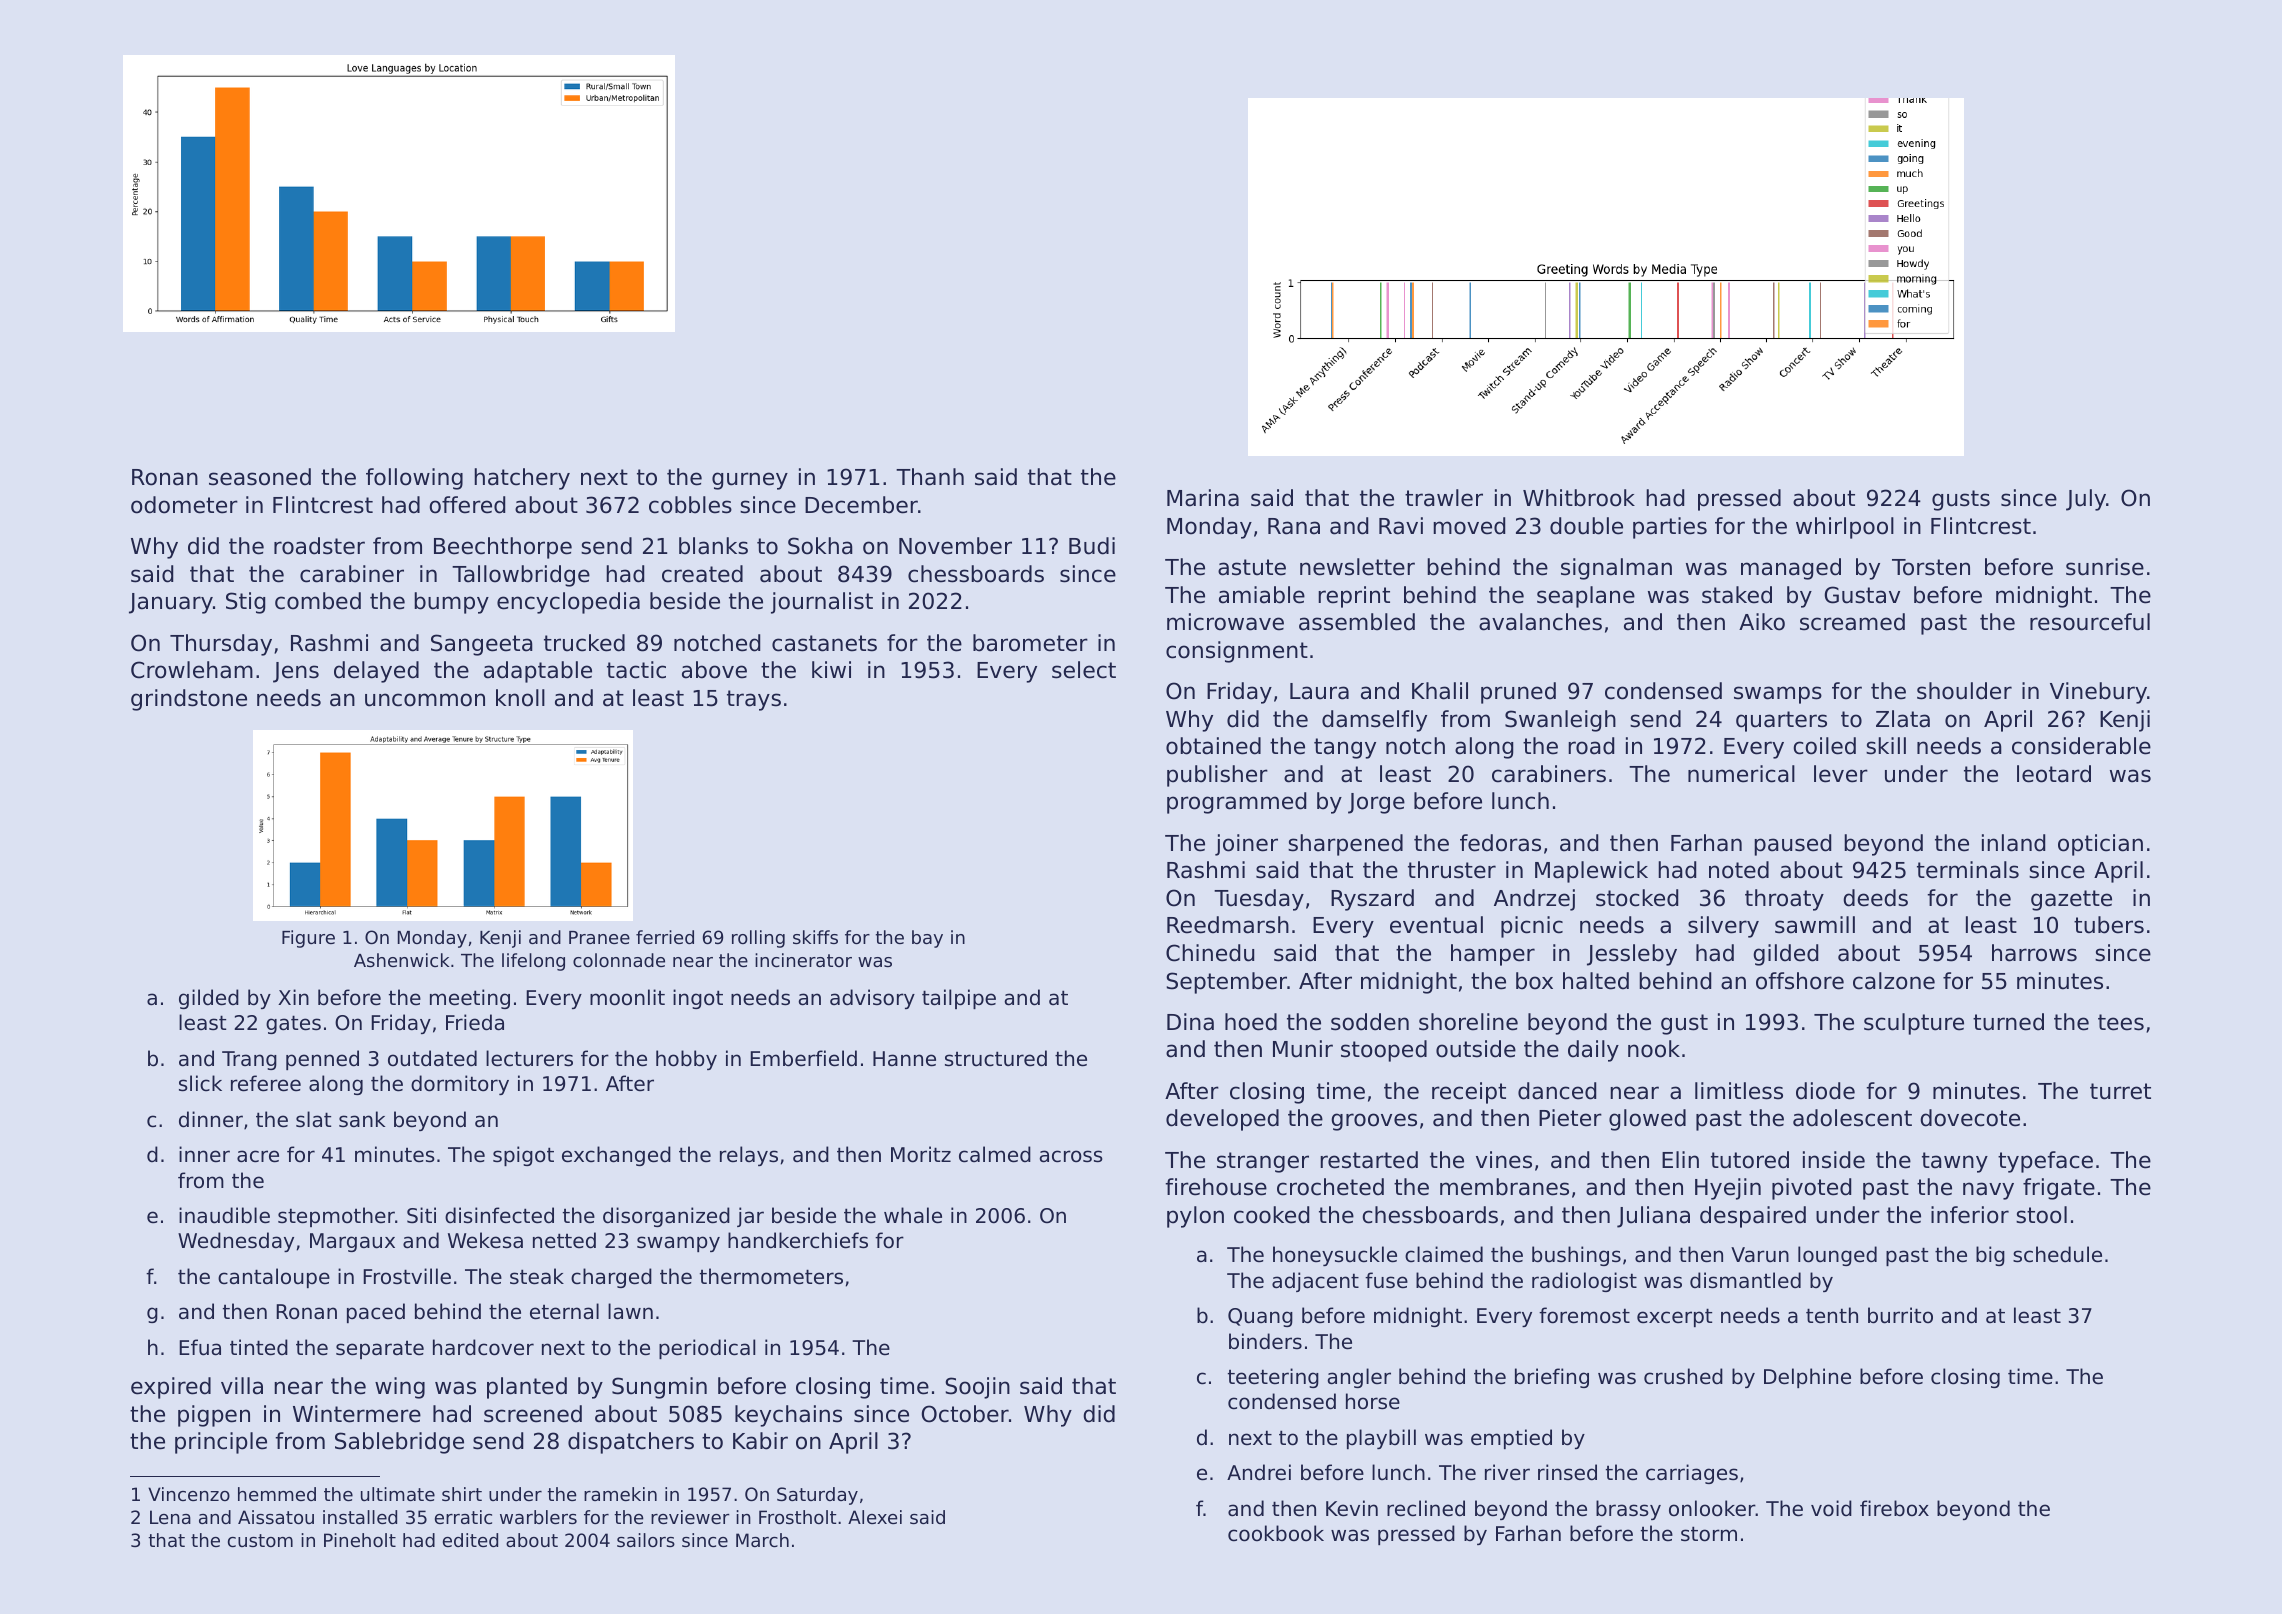  What do you see at coordinates (184, 505) in the image?
I see `odometer` at bounding box center [184, 505].
